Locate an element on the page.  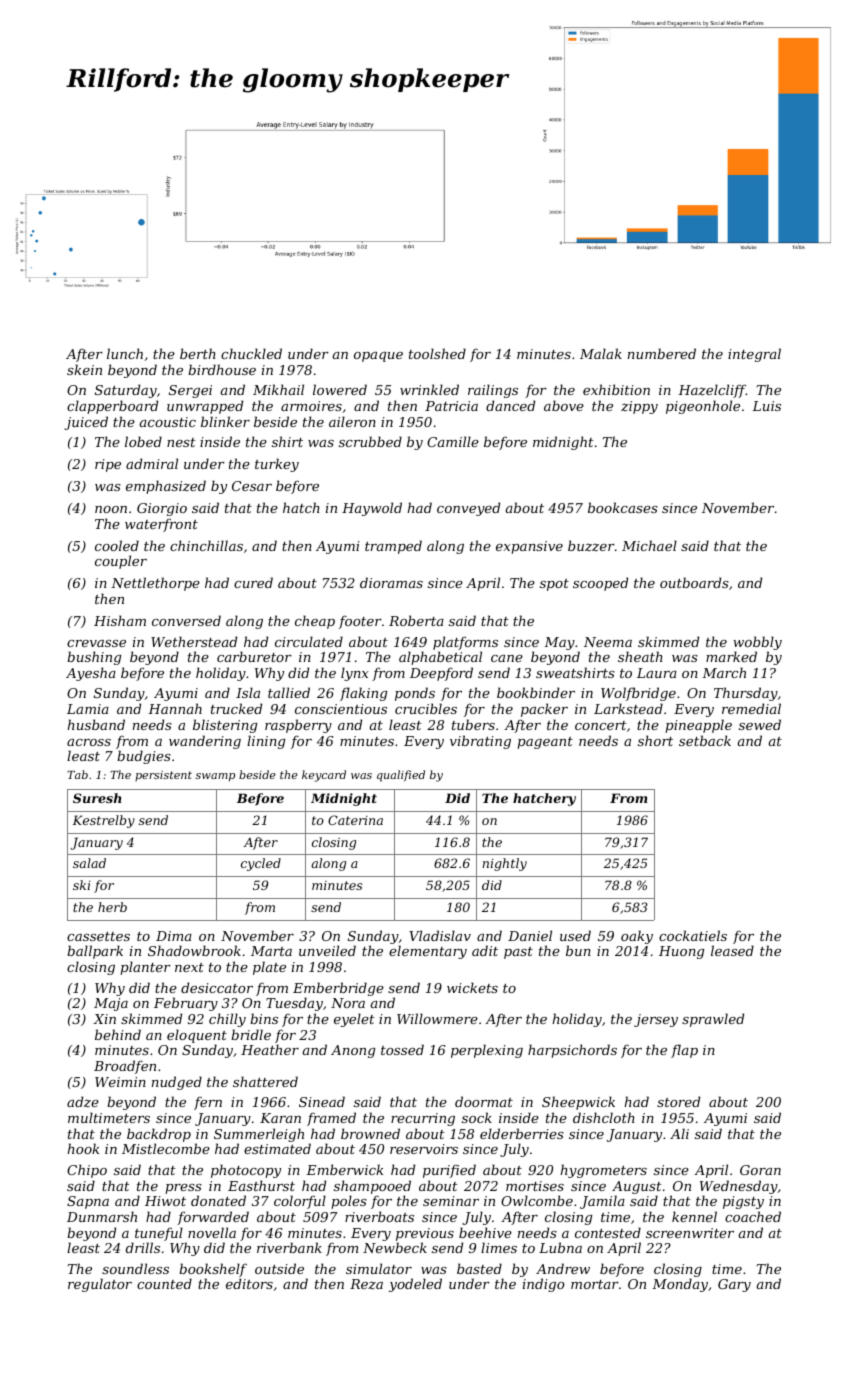
integral is located at coordinates (754, 355).
